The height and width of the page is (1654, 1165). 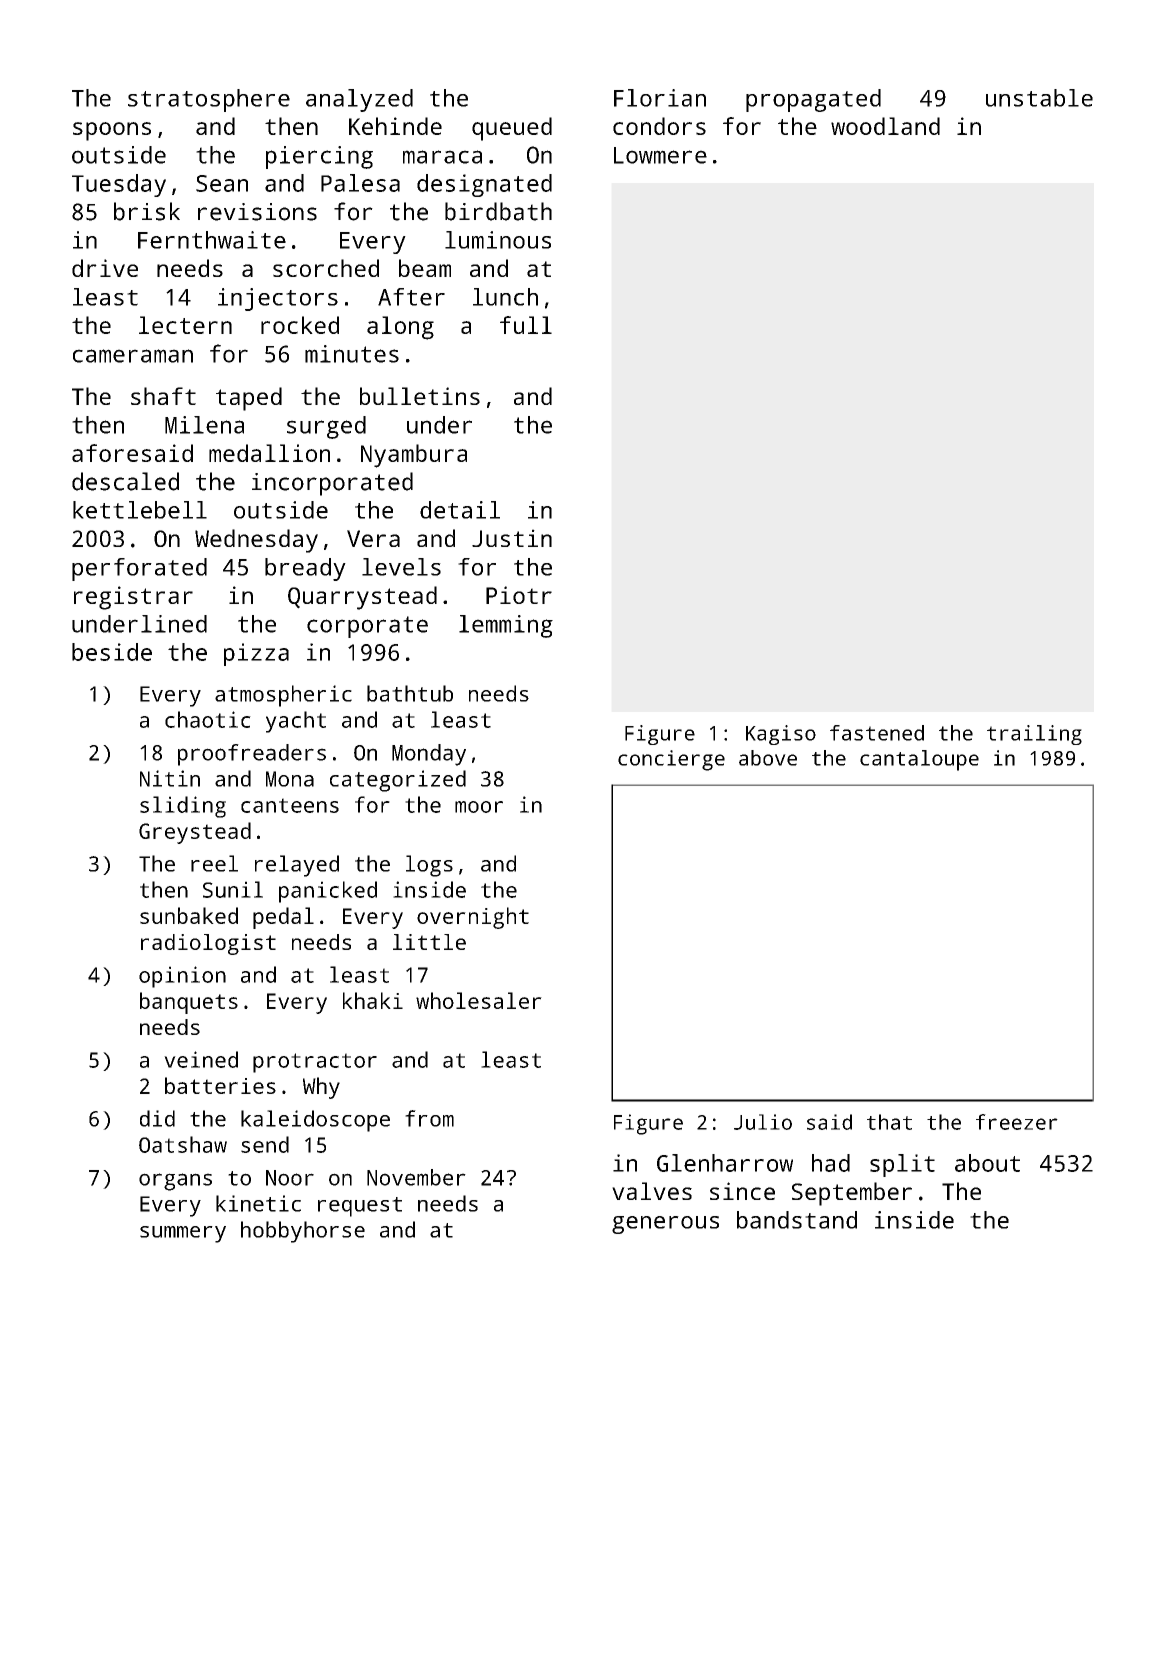 What do you see at coordinates (209, 100) in the page?
I see `stratosphere` at bounding box center [209, 100].
